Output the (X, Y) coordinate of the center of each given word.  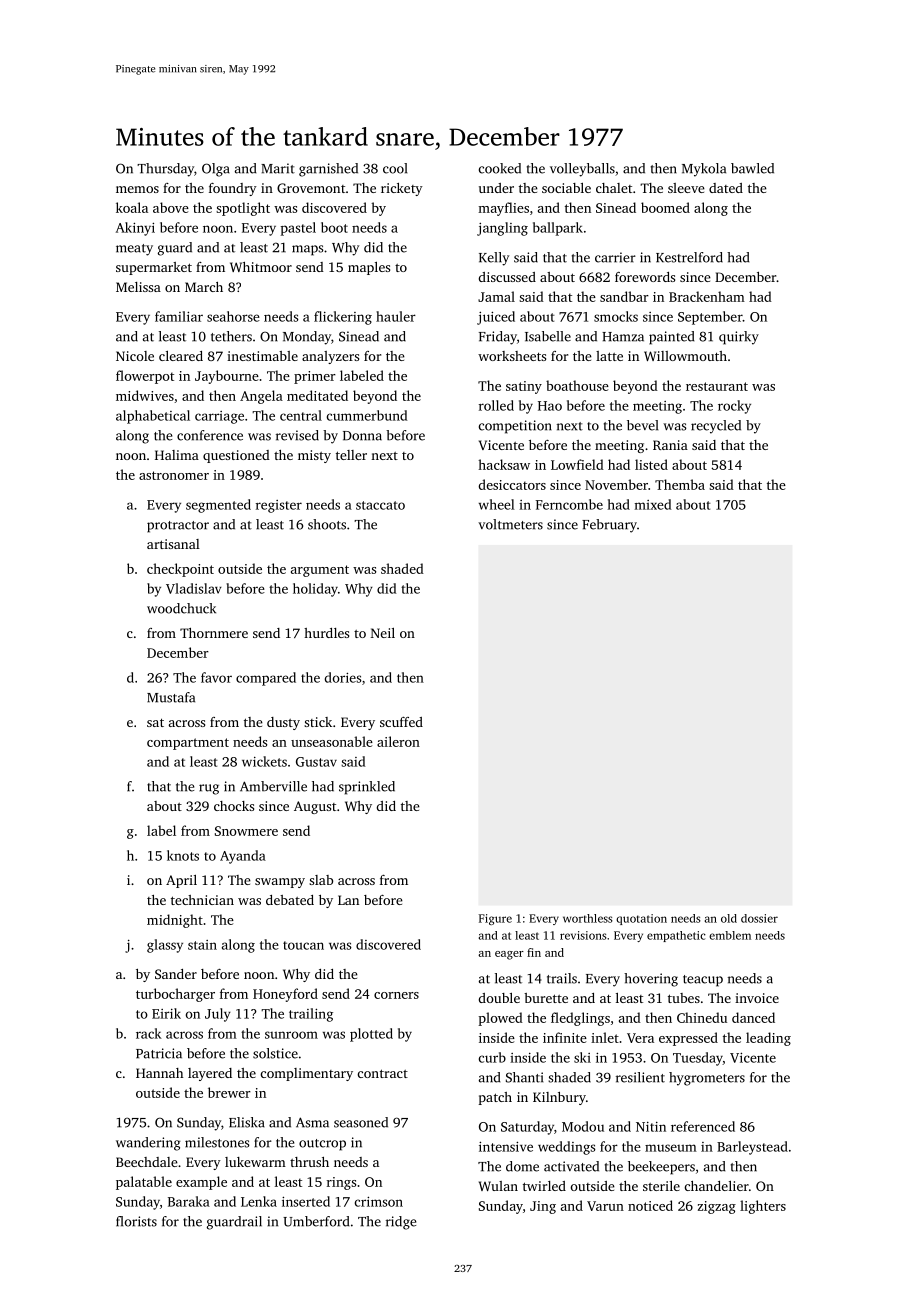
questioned (236, 456)
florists (136, 1221)
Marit (278, 168)
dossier (759, 918)
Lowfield (577, 464)
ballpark (558, 229)
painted (671, 338)
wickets (264, 761)
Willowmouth (685, 356)
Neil (383, 633)
